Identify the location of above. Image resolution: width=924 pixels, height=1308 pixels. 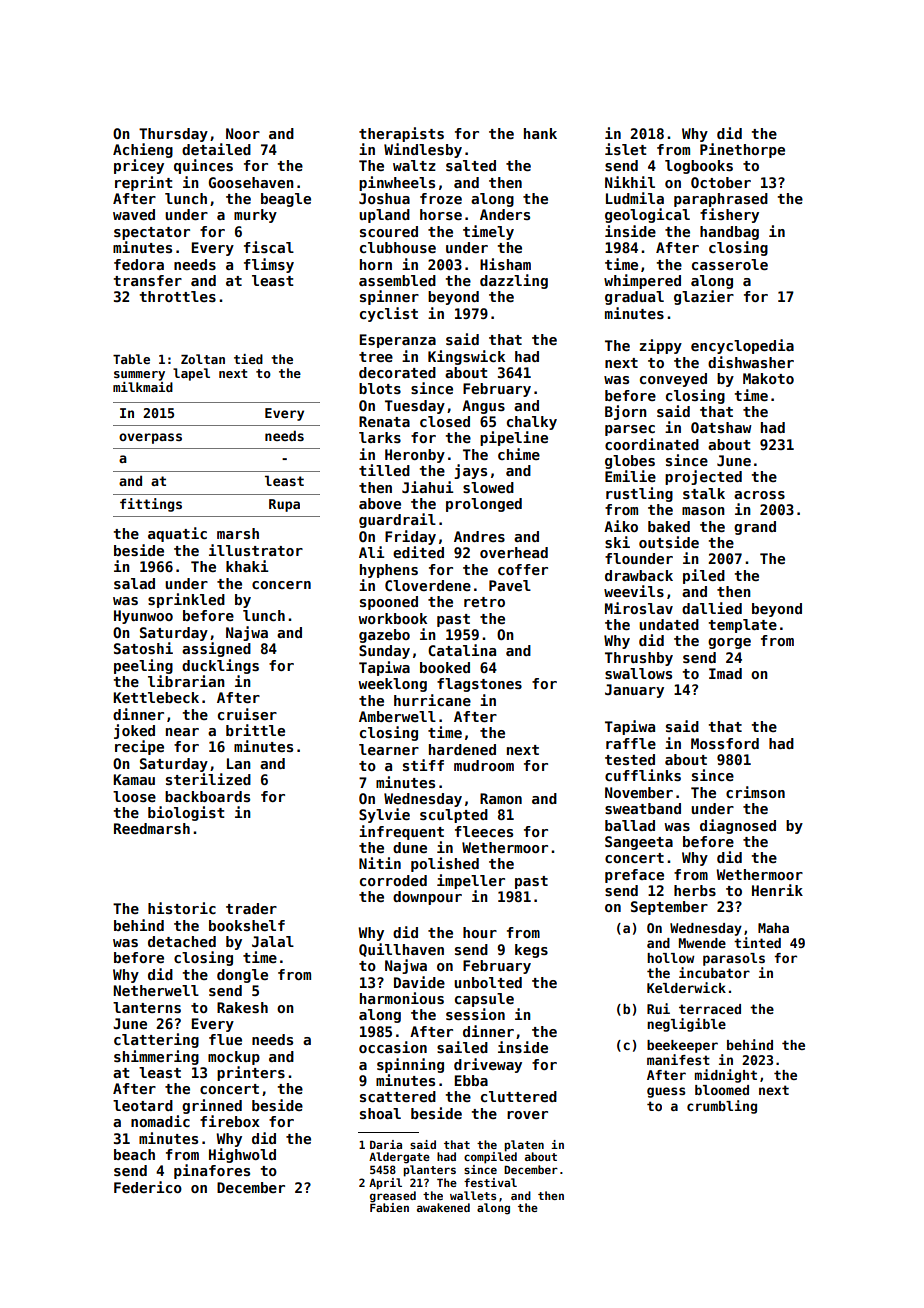
(380, 503).
